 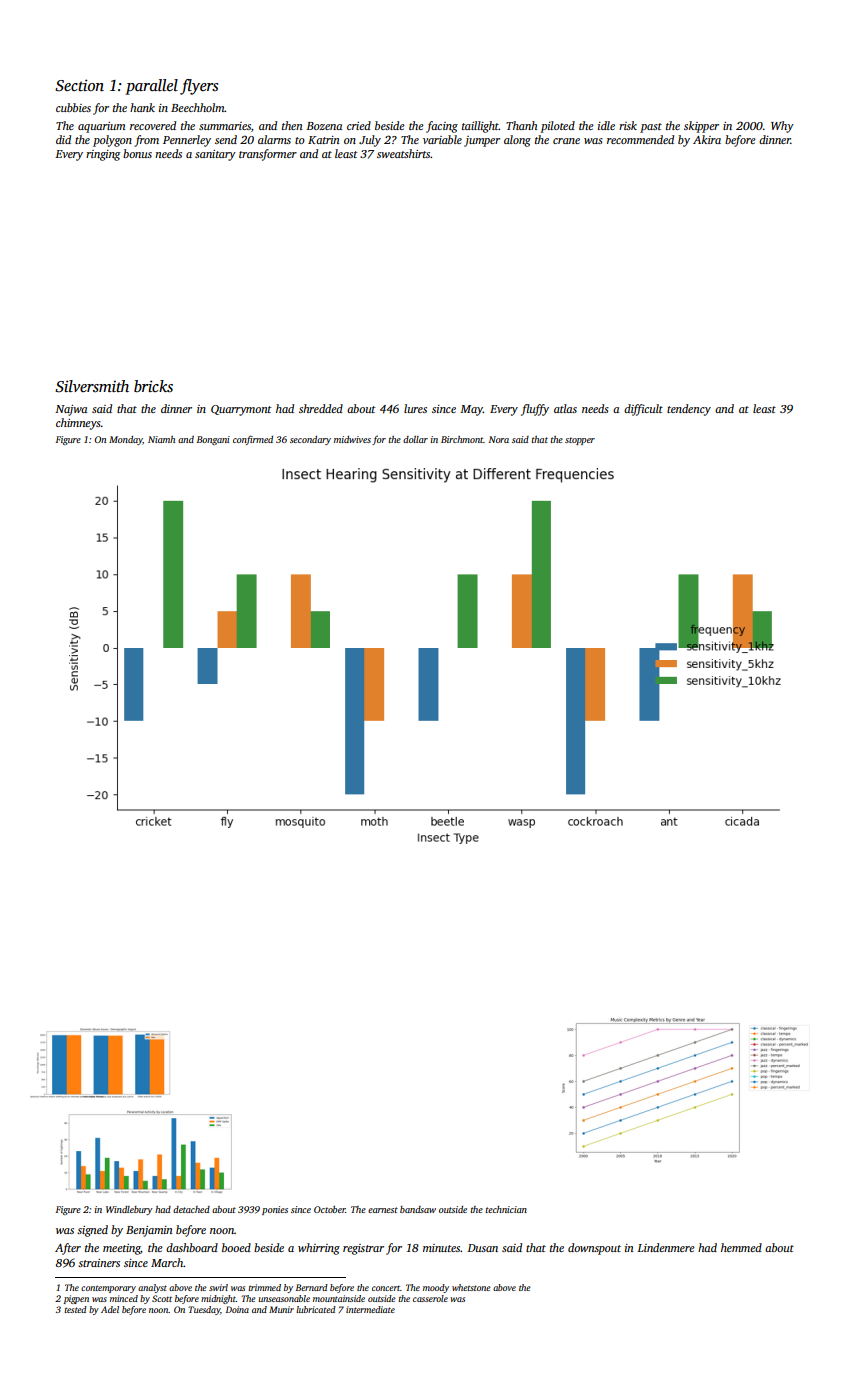 I want to click on stopper, so click(x=580, y=441).
